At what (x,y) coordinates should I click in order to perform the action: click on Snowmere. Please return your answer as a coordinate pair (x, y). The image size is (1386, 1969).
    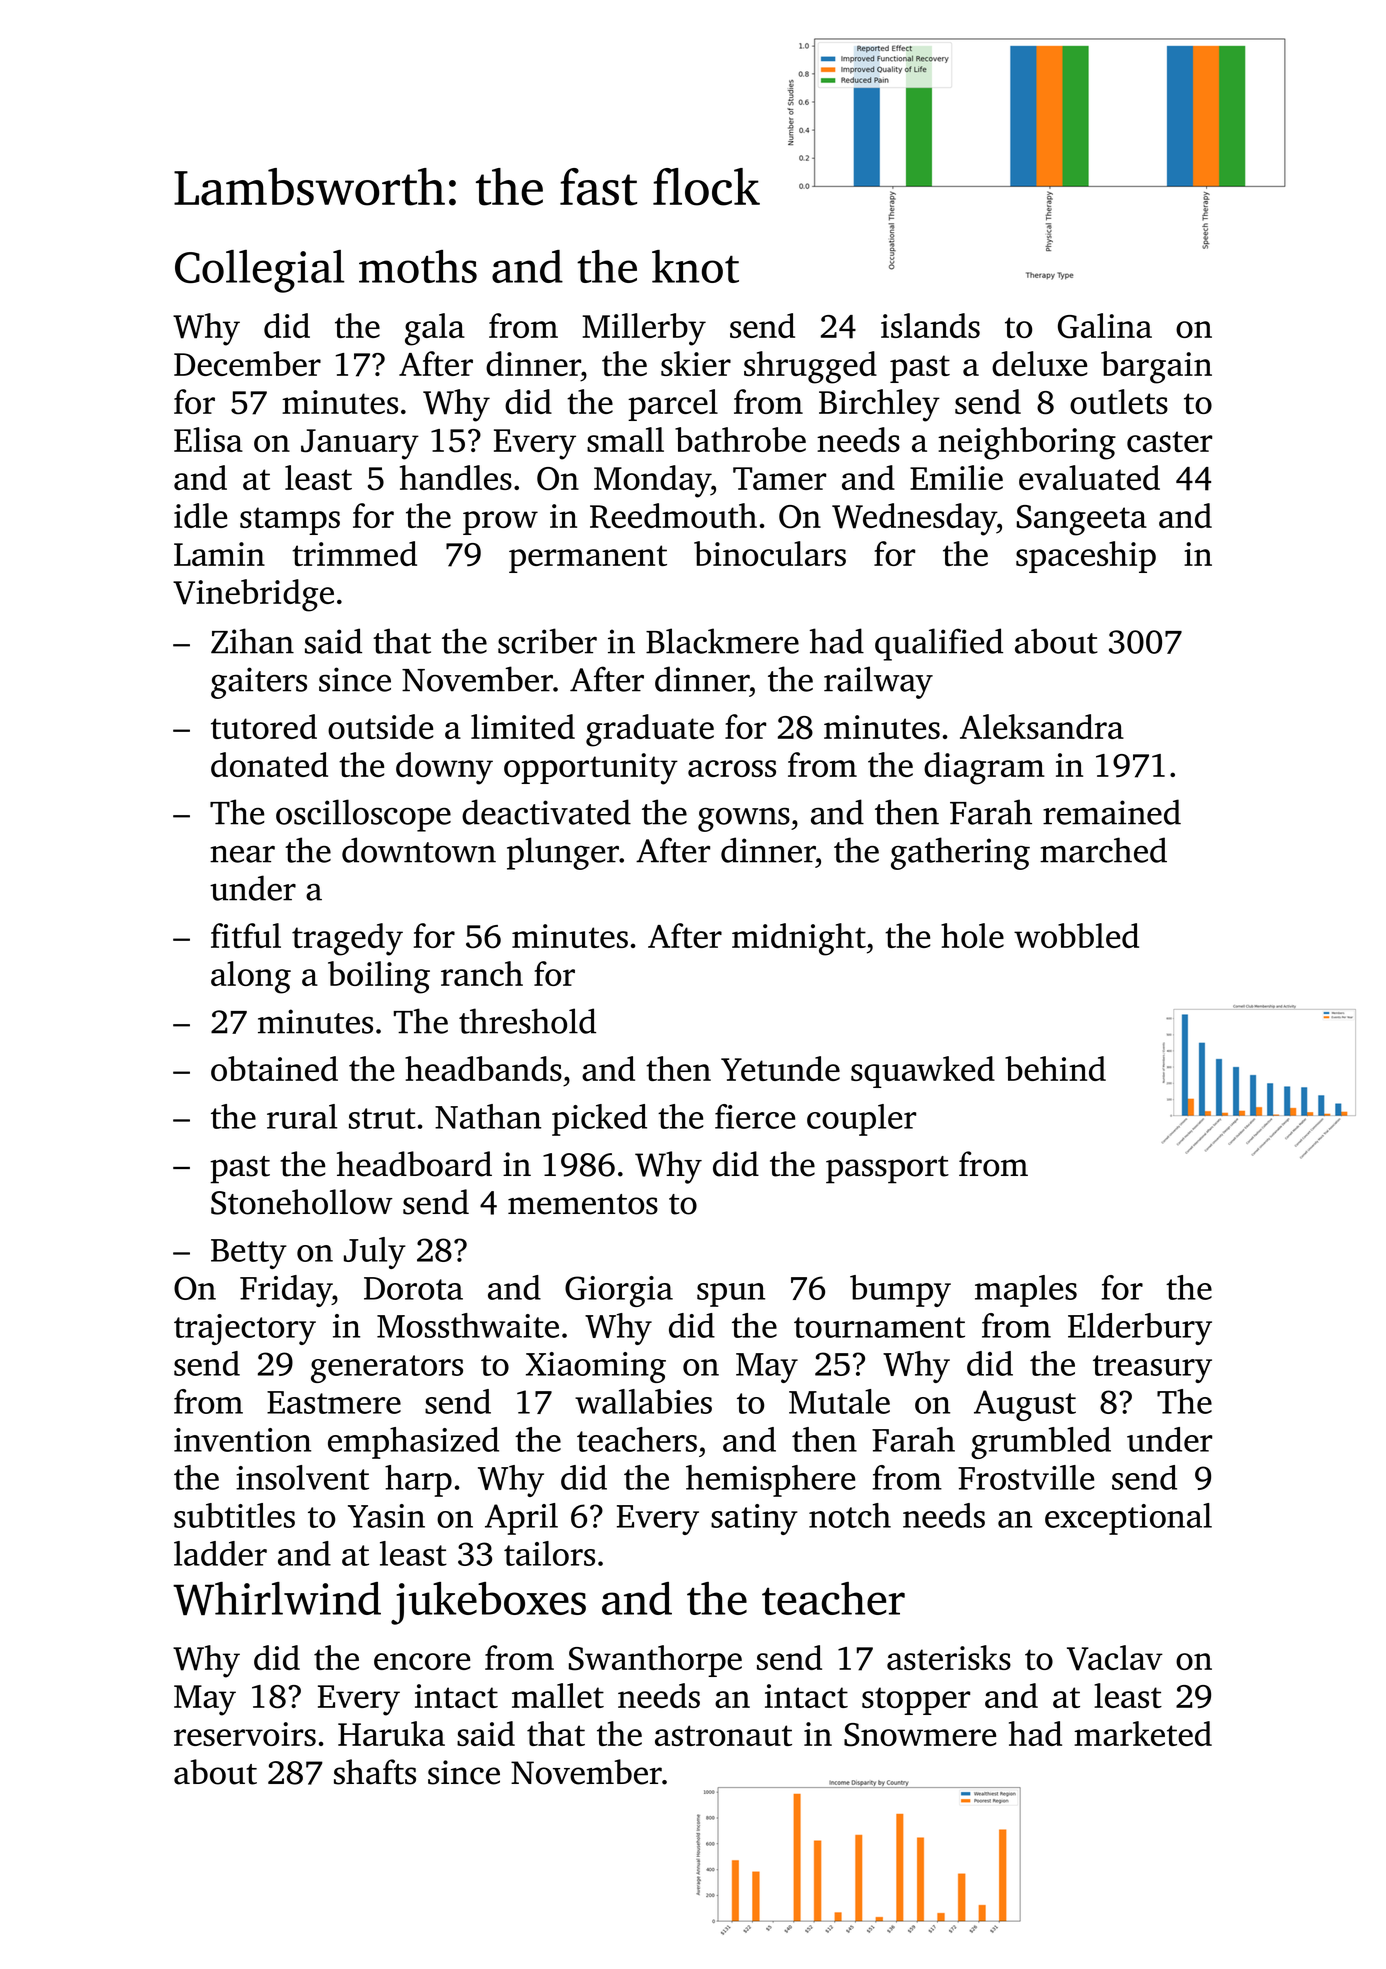
    Looking at the image, I should click on (920, 1735).
